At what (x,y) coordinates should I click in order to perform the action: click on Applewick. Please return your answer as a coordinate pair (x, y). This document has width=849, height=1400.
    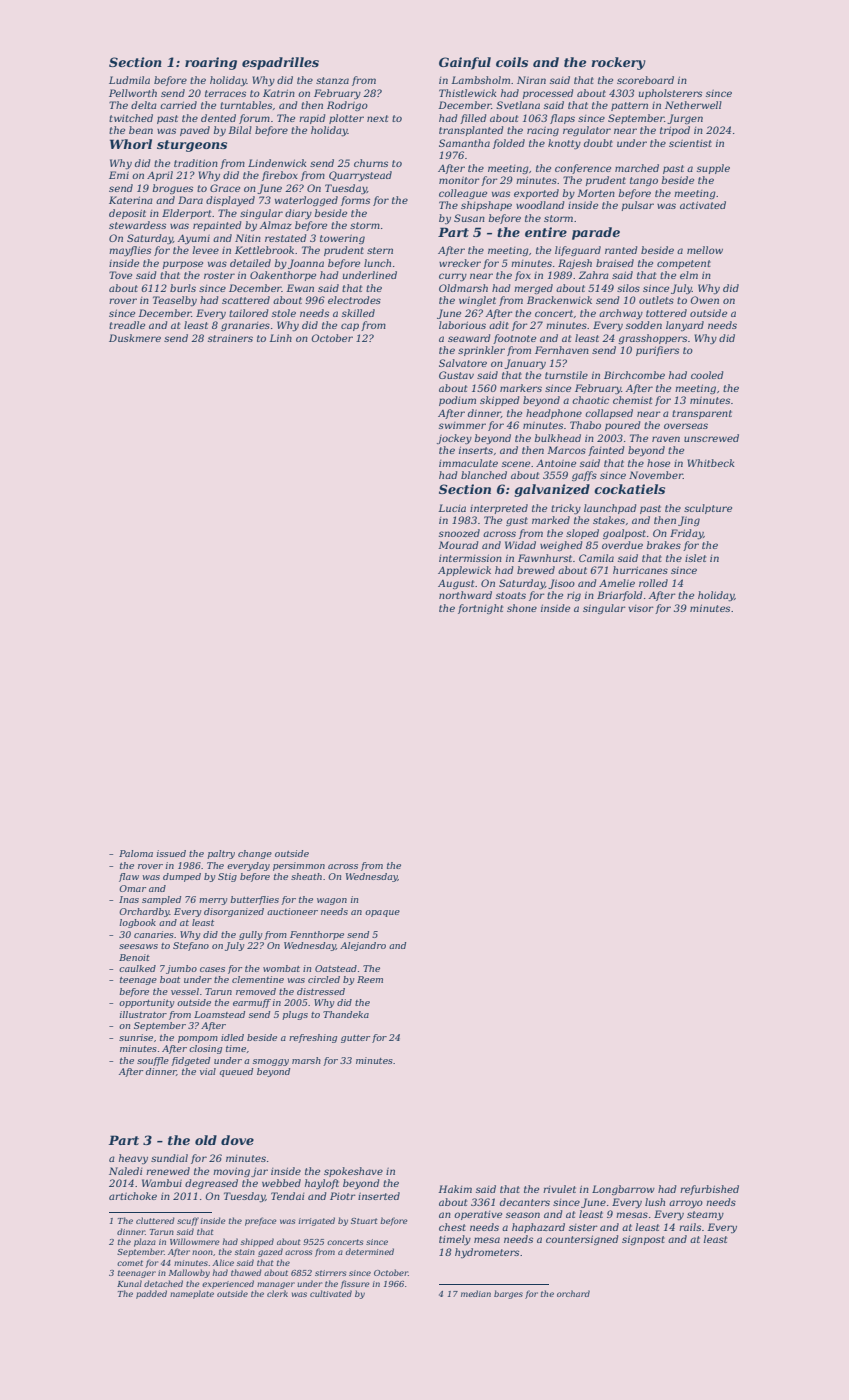
    Looking at the image, I should click on (464, 571).
